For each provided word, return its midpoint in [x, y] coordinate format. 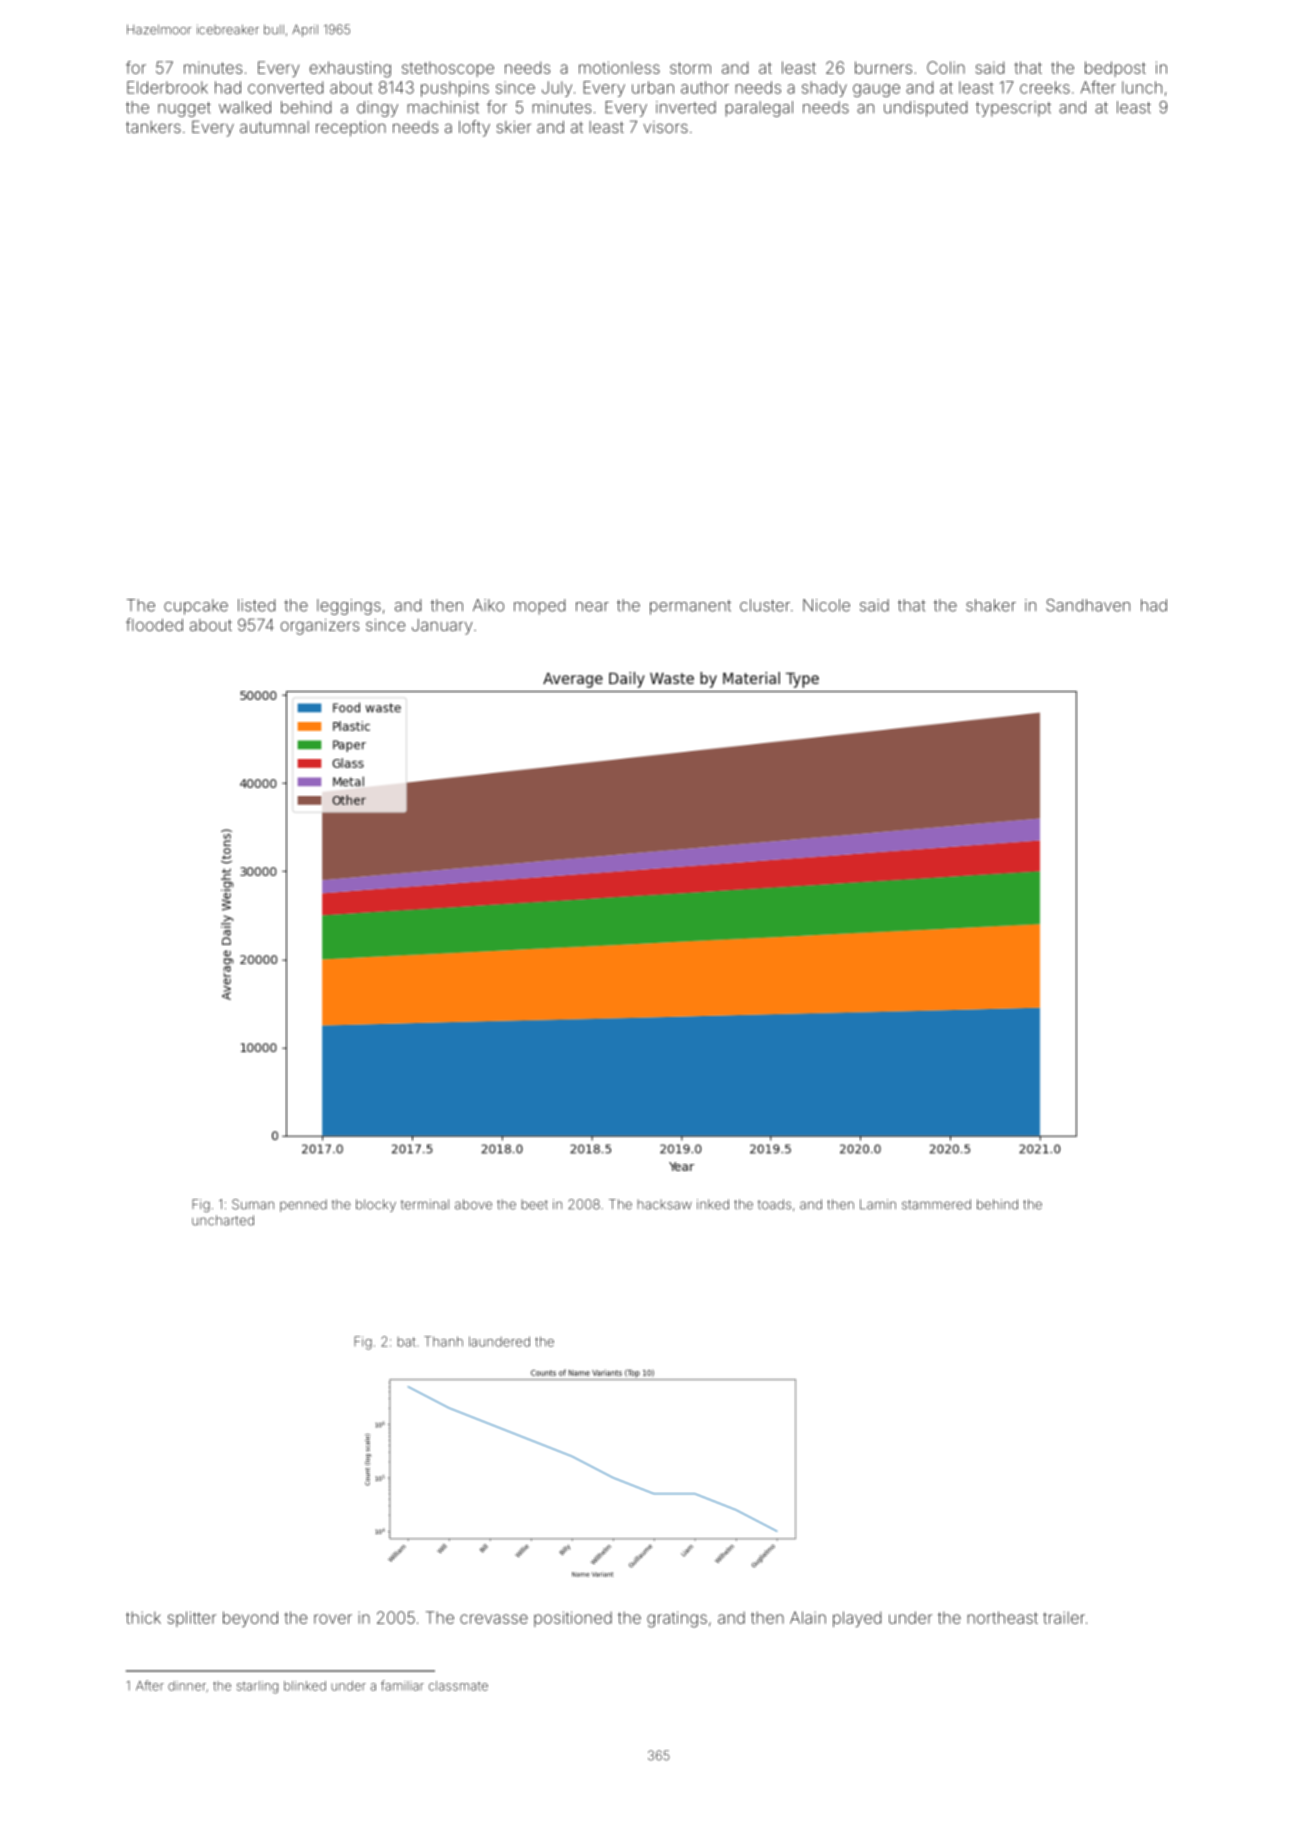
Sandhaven [1088, 605]
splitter [192, 1619]
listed [256, 605]
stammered [936, 1204]
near [592, 607]
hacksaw [664, 1204]
